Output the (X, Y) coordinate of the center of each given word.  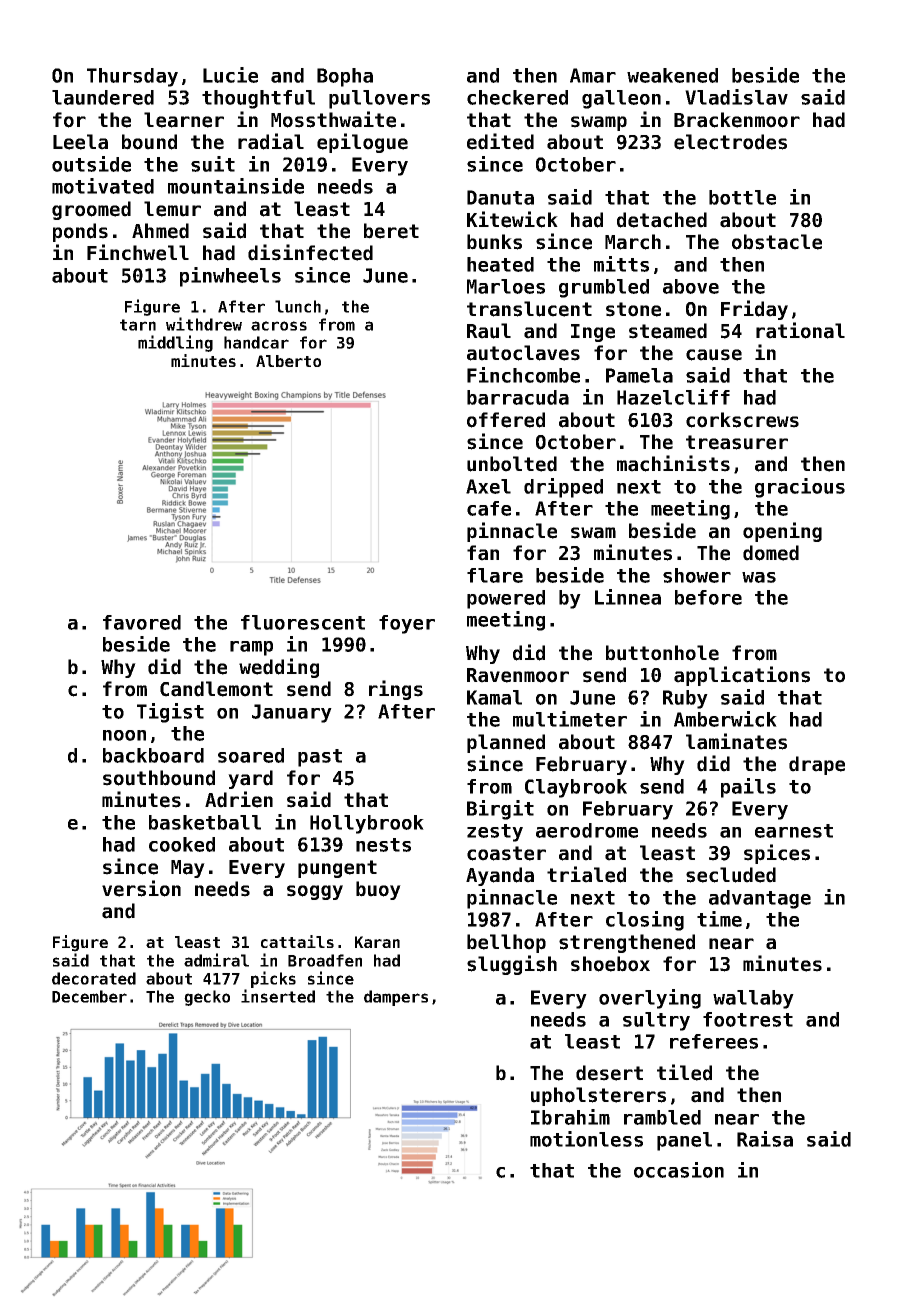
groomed (91, 210)
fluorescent (303, 622)
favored (142, 622)
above (691, 286)
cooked (182, 844)
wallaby (753, 999)
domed (771, 553)
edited (500, 141)
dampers (396, 998)
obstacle (777, 242)
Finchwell (138, 252)
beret (391, 231)
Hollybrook (367, 824)
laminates (736, 741)
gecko (207, 998)
